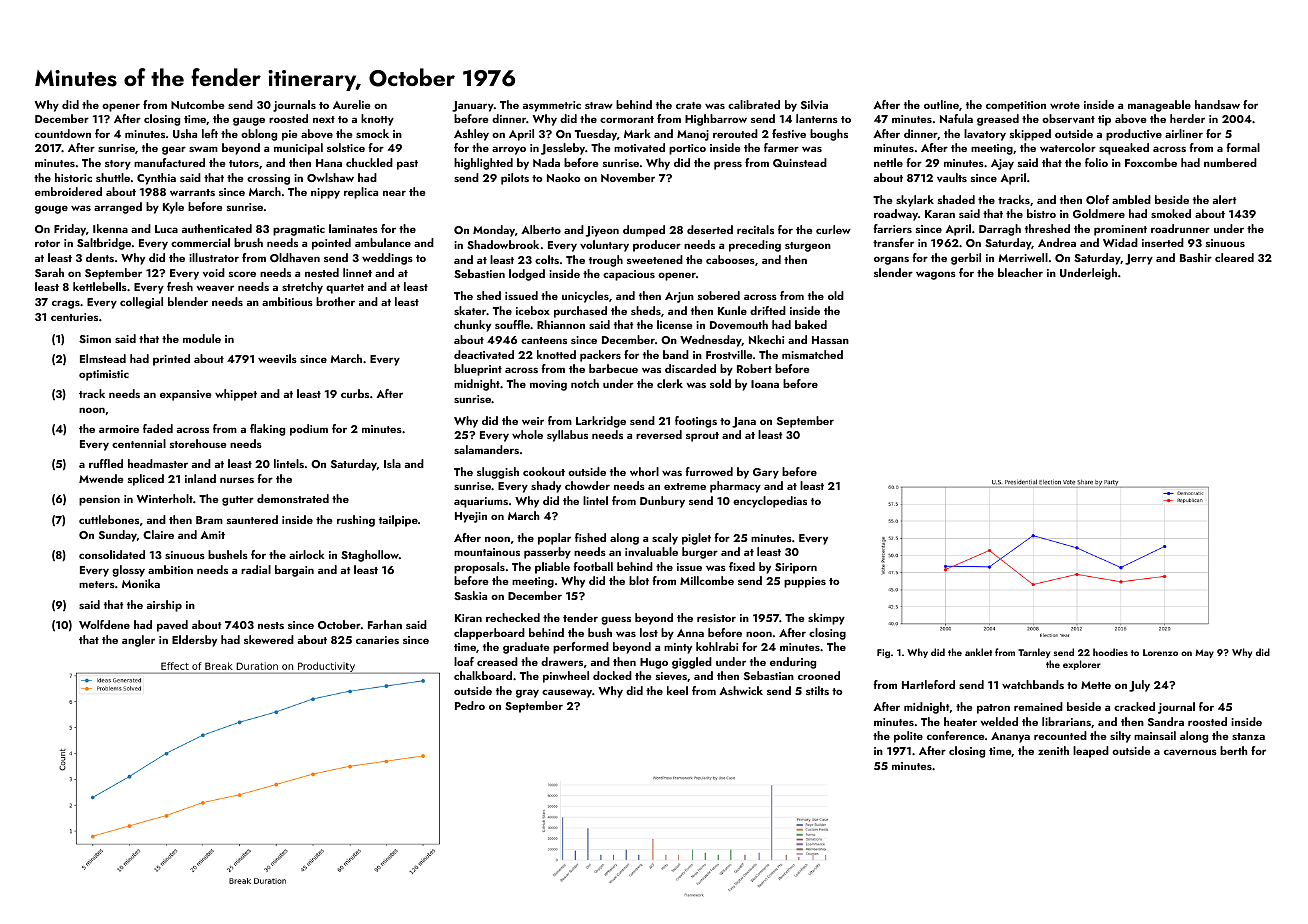 This screenshot has width=1308, height=924. Describe the element at coordinates (527, 693) in the screenshot. I see `gray` at that location.
